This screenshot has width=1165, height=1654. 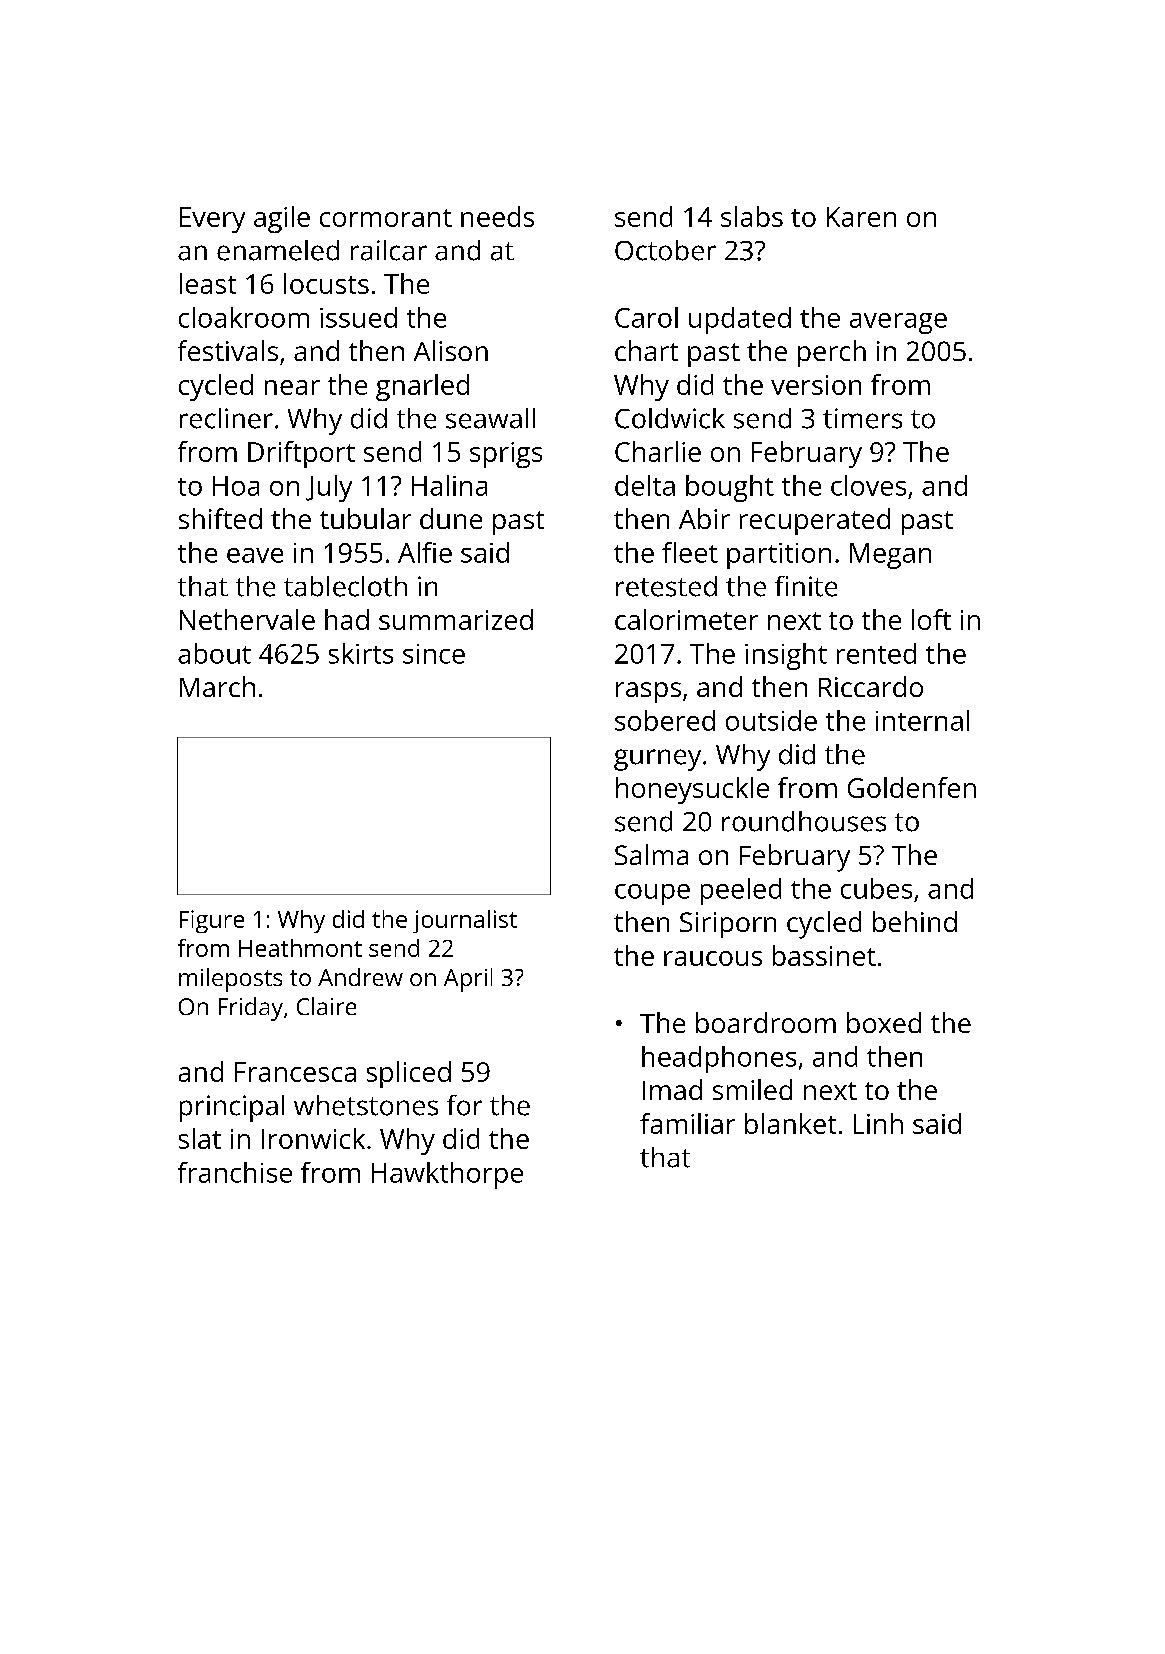 What do you see at coordinates (861, 217) in the screenshot?
I see `Karen` at bounding box center [861, 217].
